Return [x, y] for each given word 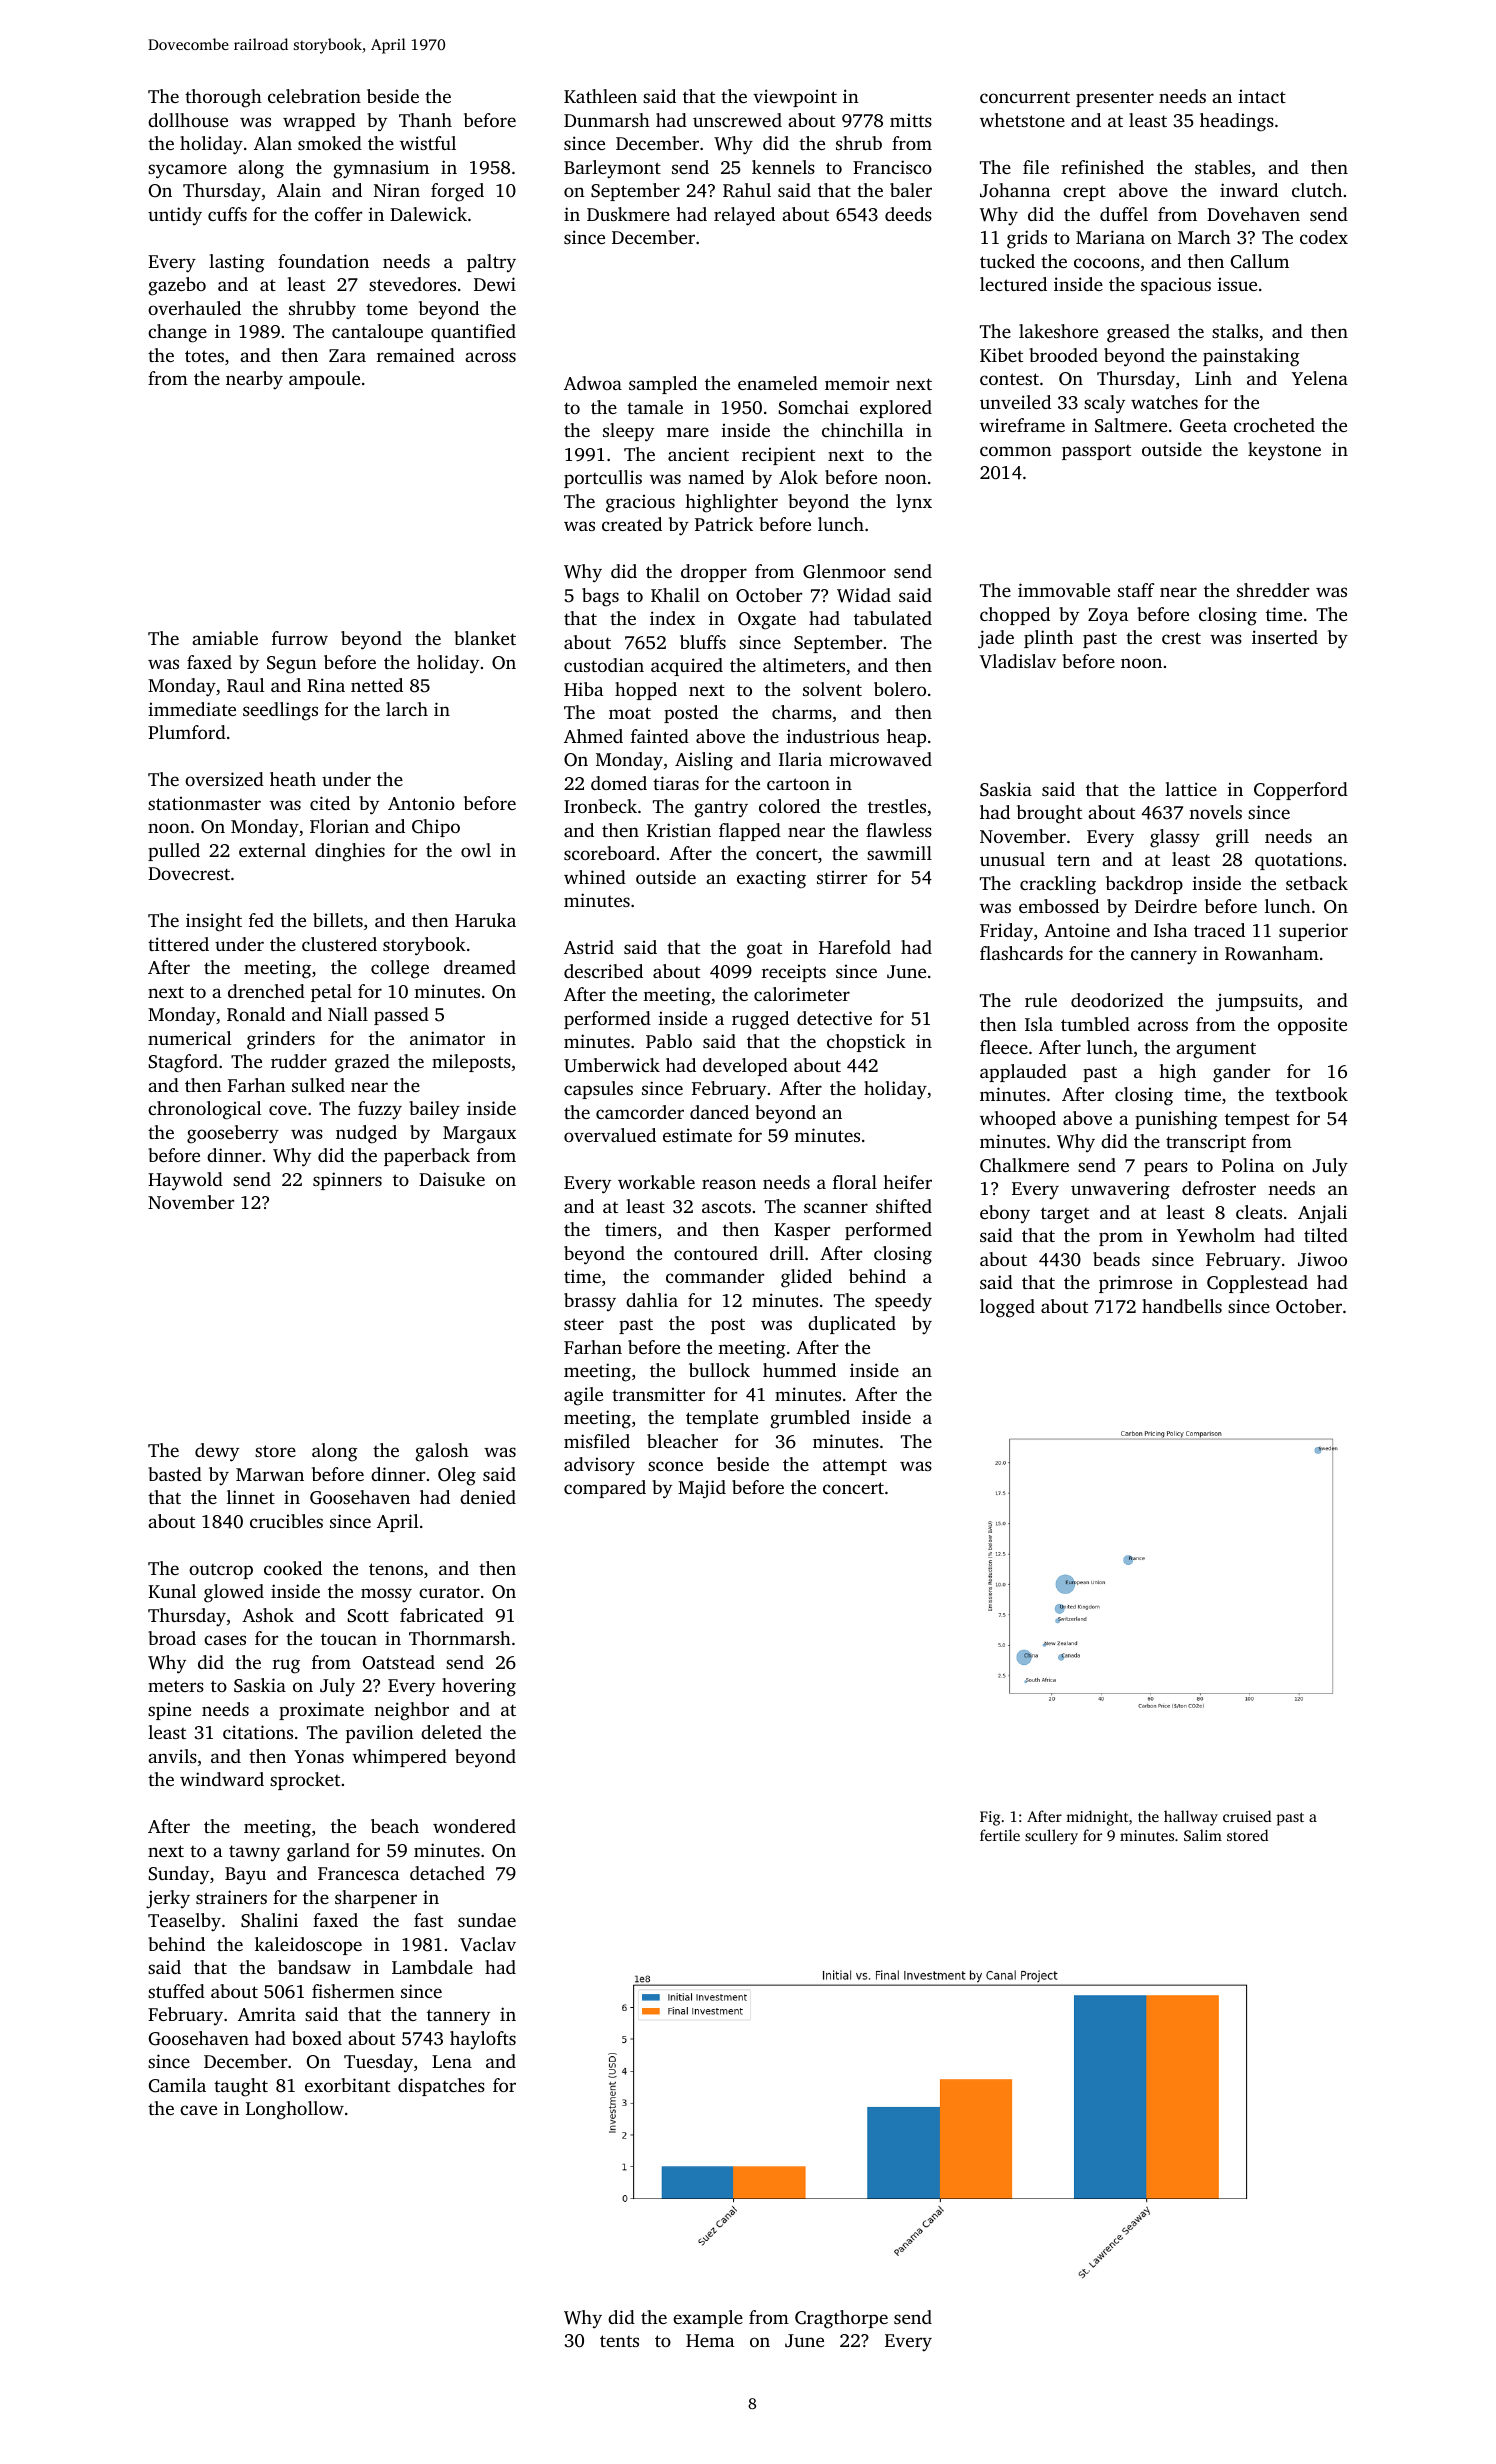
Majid [702, 1489]
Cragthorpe [841, 2319]
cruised [1247, 1816]
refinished [1102, 167]
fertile [1000, 1835]
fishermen [353, 1991]
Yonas [319, 1756]
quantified [473, 333]
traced [1219, 930]
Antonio [421, 803]
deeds [908, 214]
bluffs [703, 642]
